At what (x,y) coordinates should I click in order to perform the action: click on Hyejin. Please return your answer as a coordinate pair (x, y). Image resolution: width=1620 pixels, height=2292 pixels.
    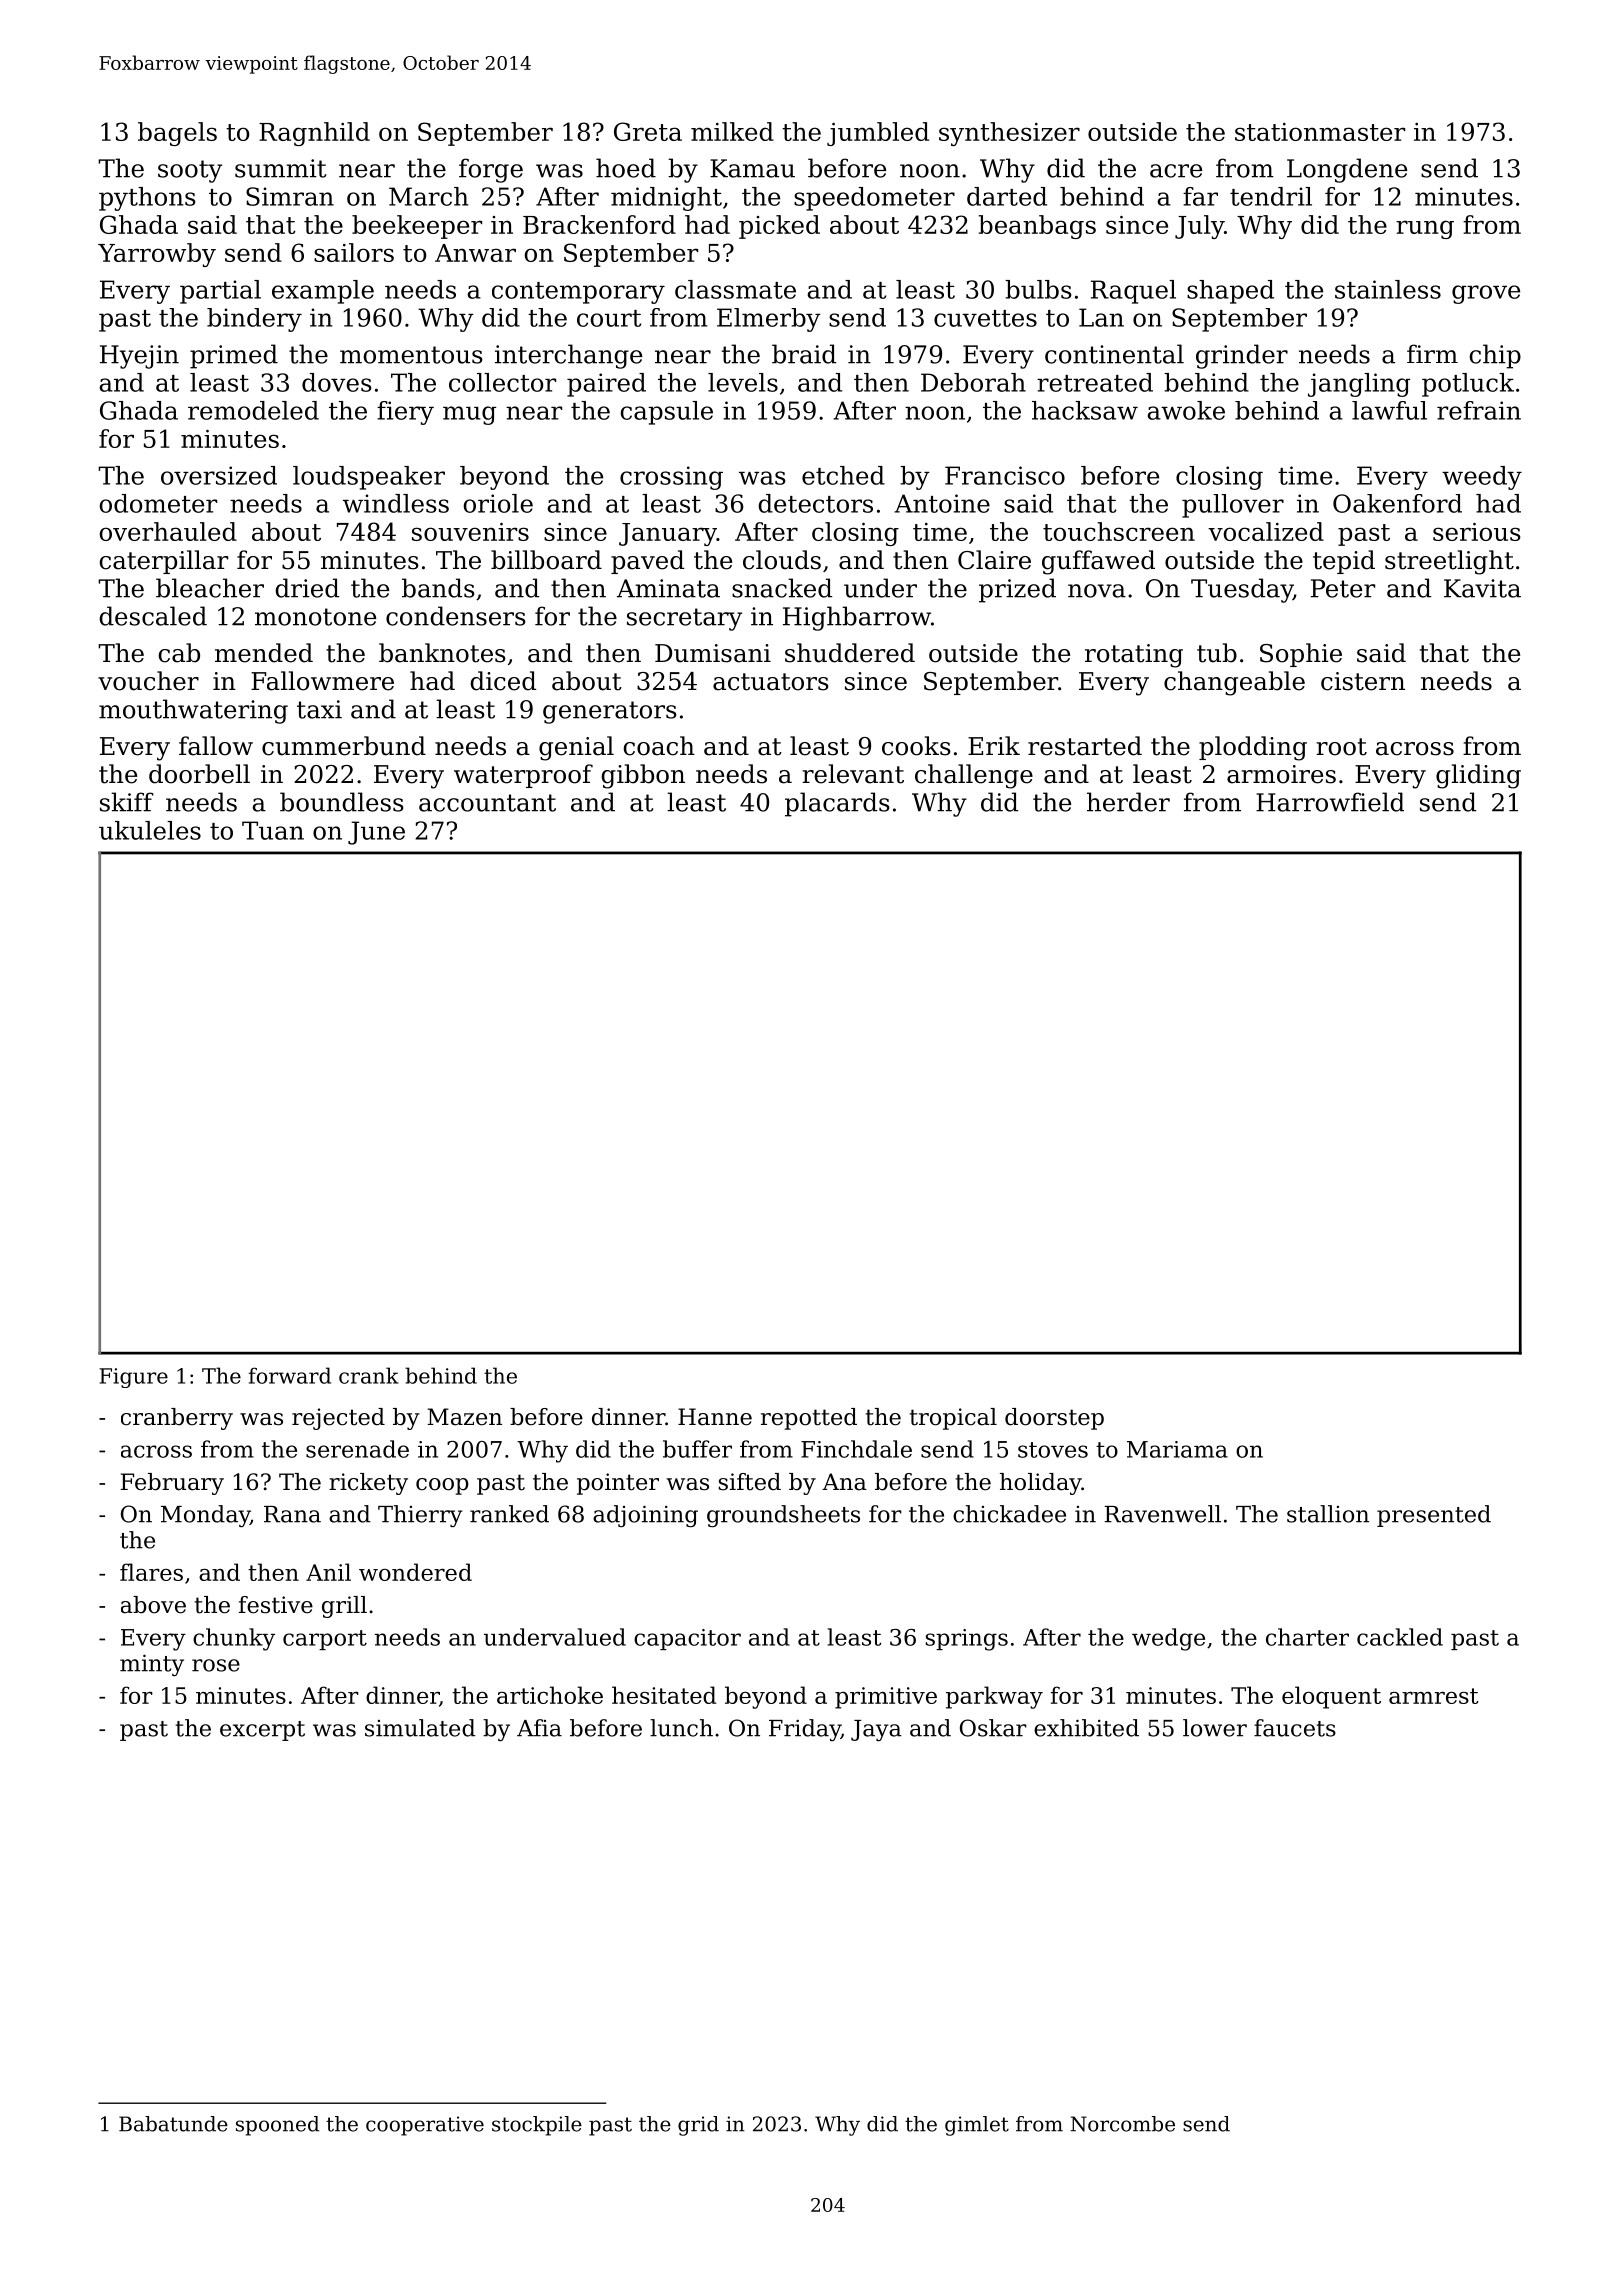
    Looking at the image, I should click on (139, 357).
